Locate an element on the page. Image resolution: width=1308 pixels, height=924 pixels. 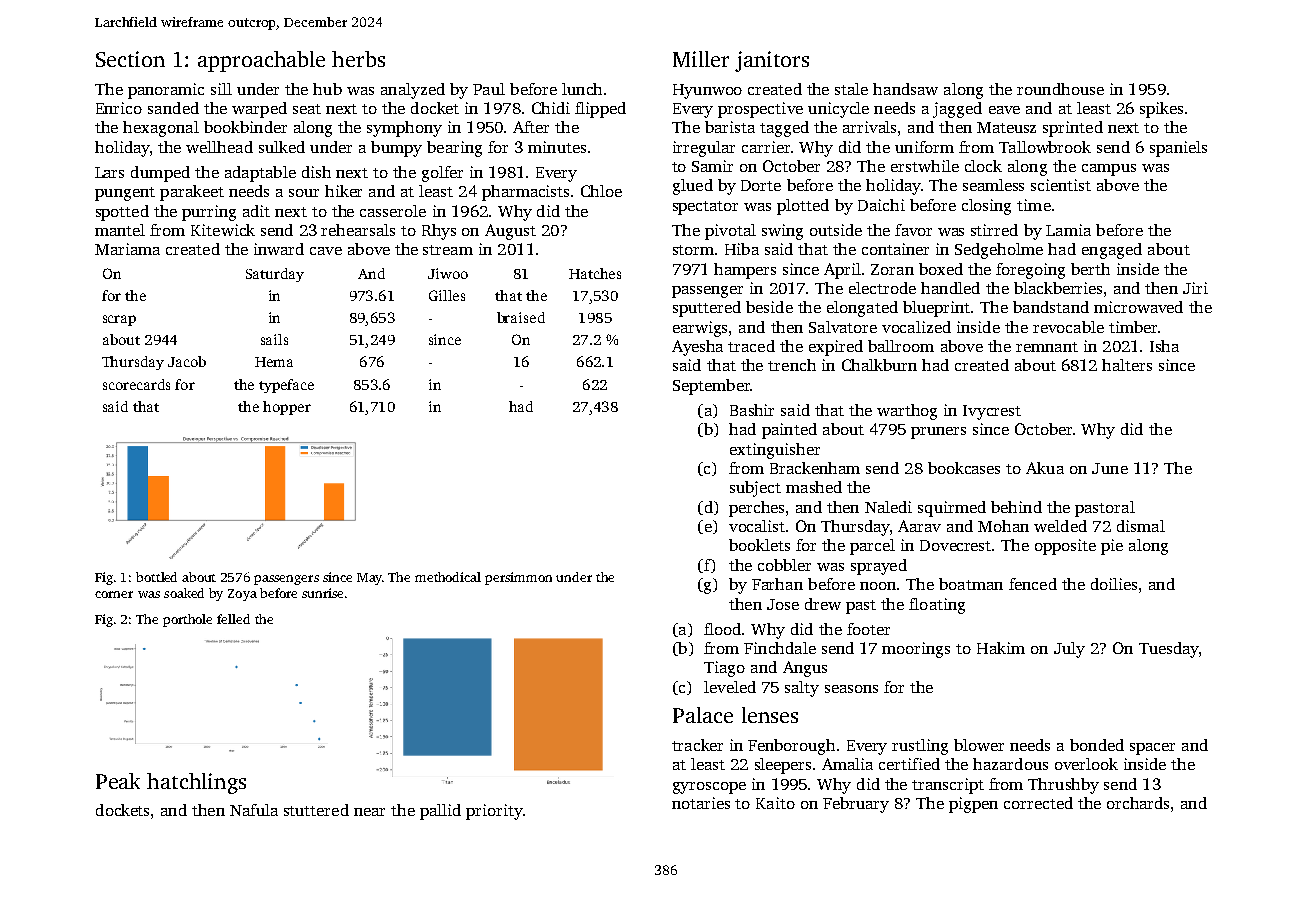
priority is located at coordinates (494, 812).
